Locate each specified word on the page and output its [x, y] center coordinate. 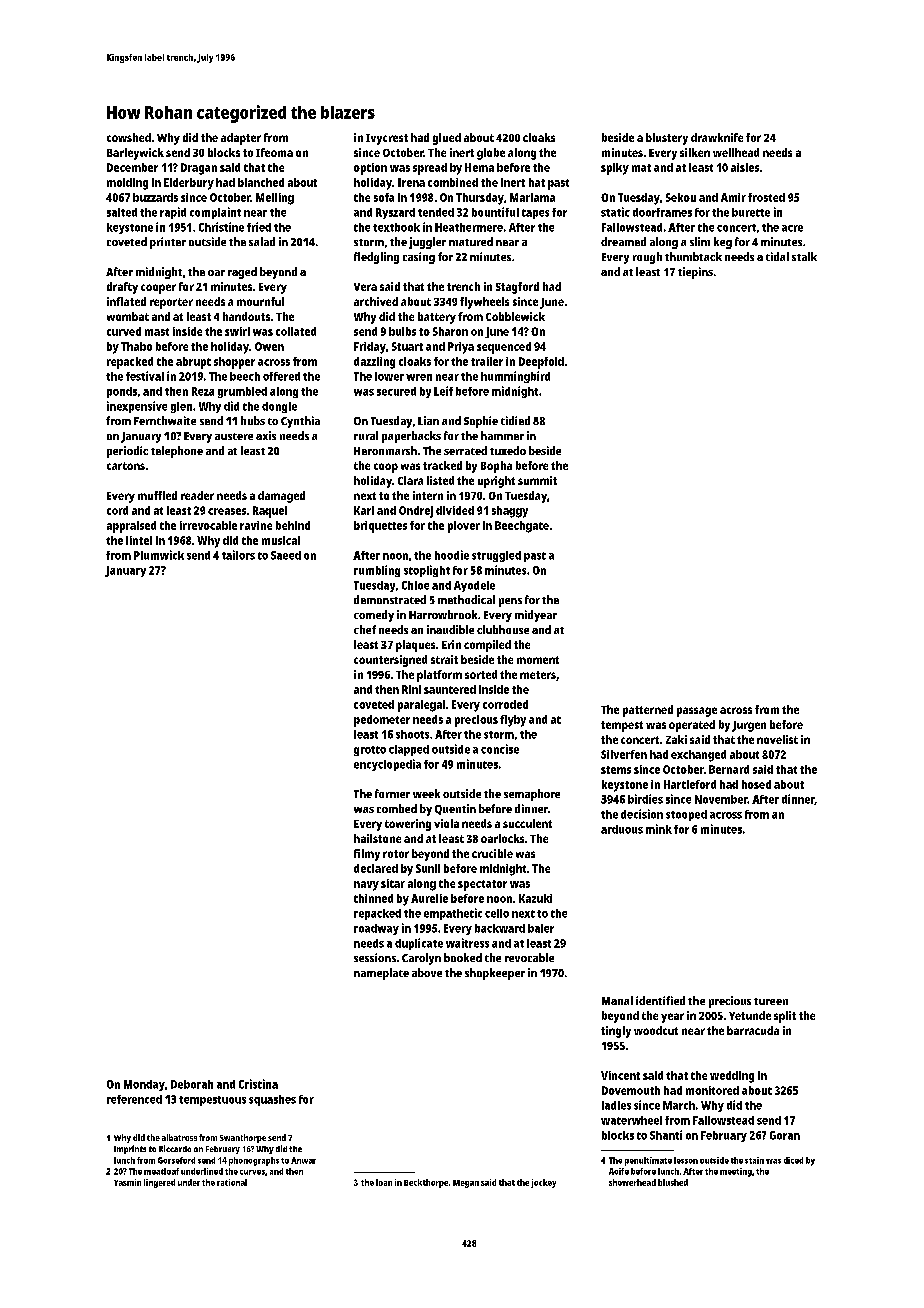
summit [537, 480]
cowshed [129, 137]
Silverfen [624, 754]
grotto [370, 751]
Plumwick [159, 555]
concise [500, 749]
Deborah [192, 1084]
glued [447, 139]
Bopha [496, 467]
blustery [667, 139]
